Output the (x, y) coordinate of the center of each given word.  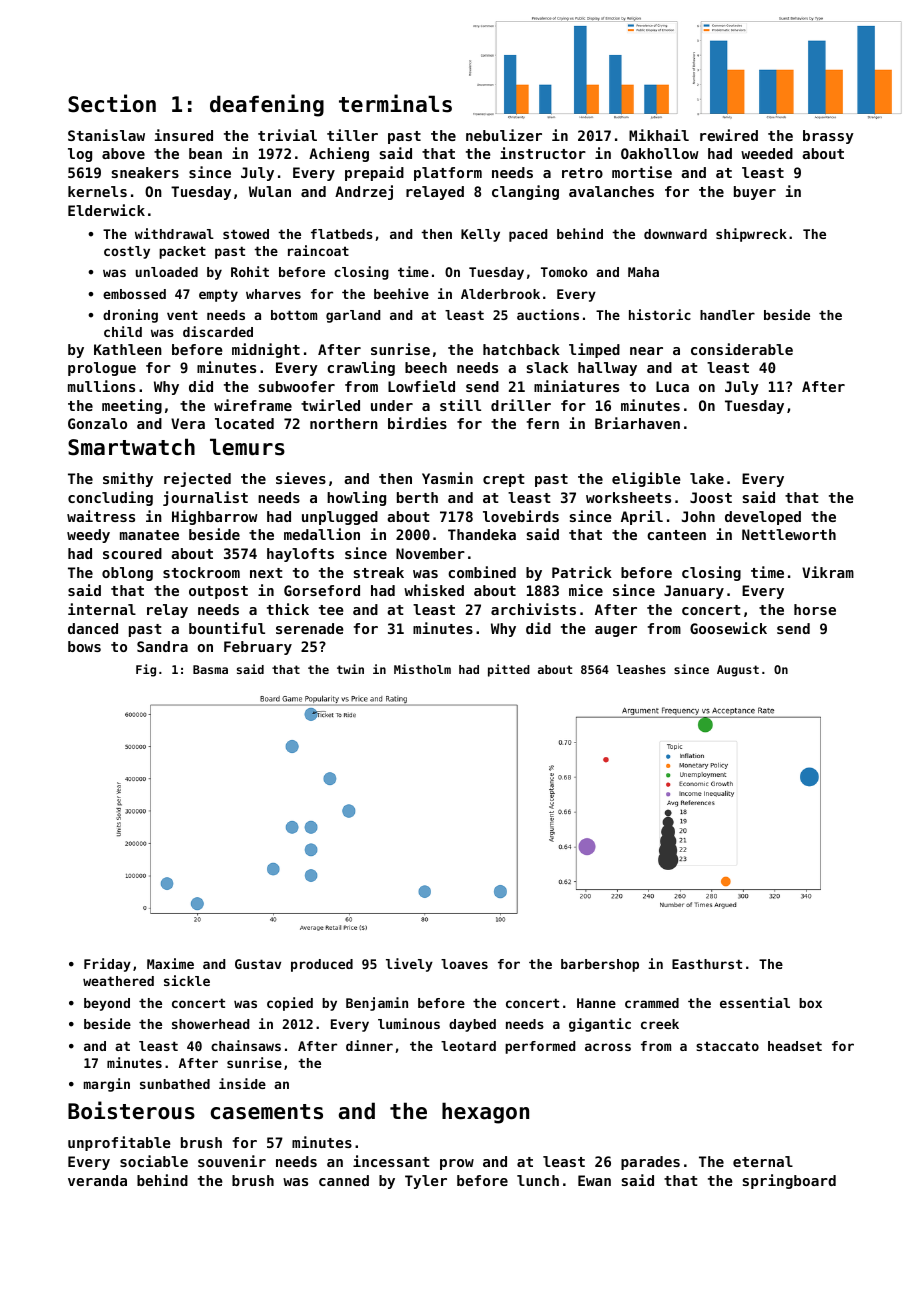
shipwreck (751, 235)
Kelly (480, 235)
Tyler (426, 1182)
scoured (132, 553)
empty (218, 295)
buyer (755, 193)
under (392, 405)
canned (344, 1180)
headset (795, 1046)
